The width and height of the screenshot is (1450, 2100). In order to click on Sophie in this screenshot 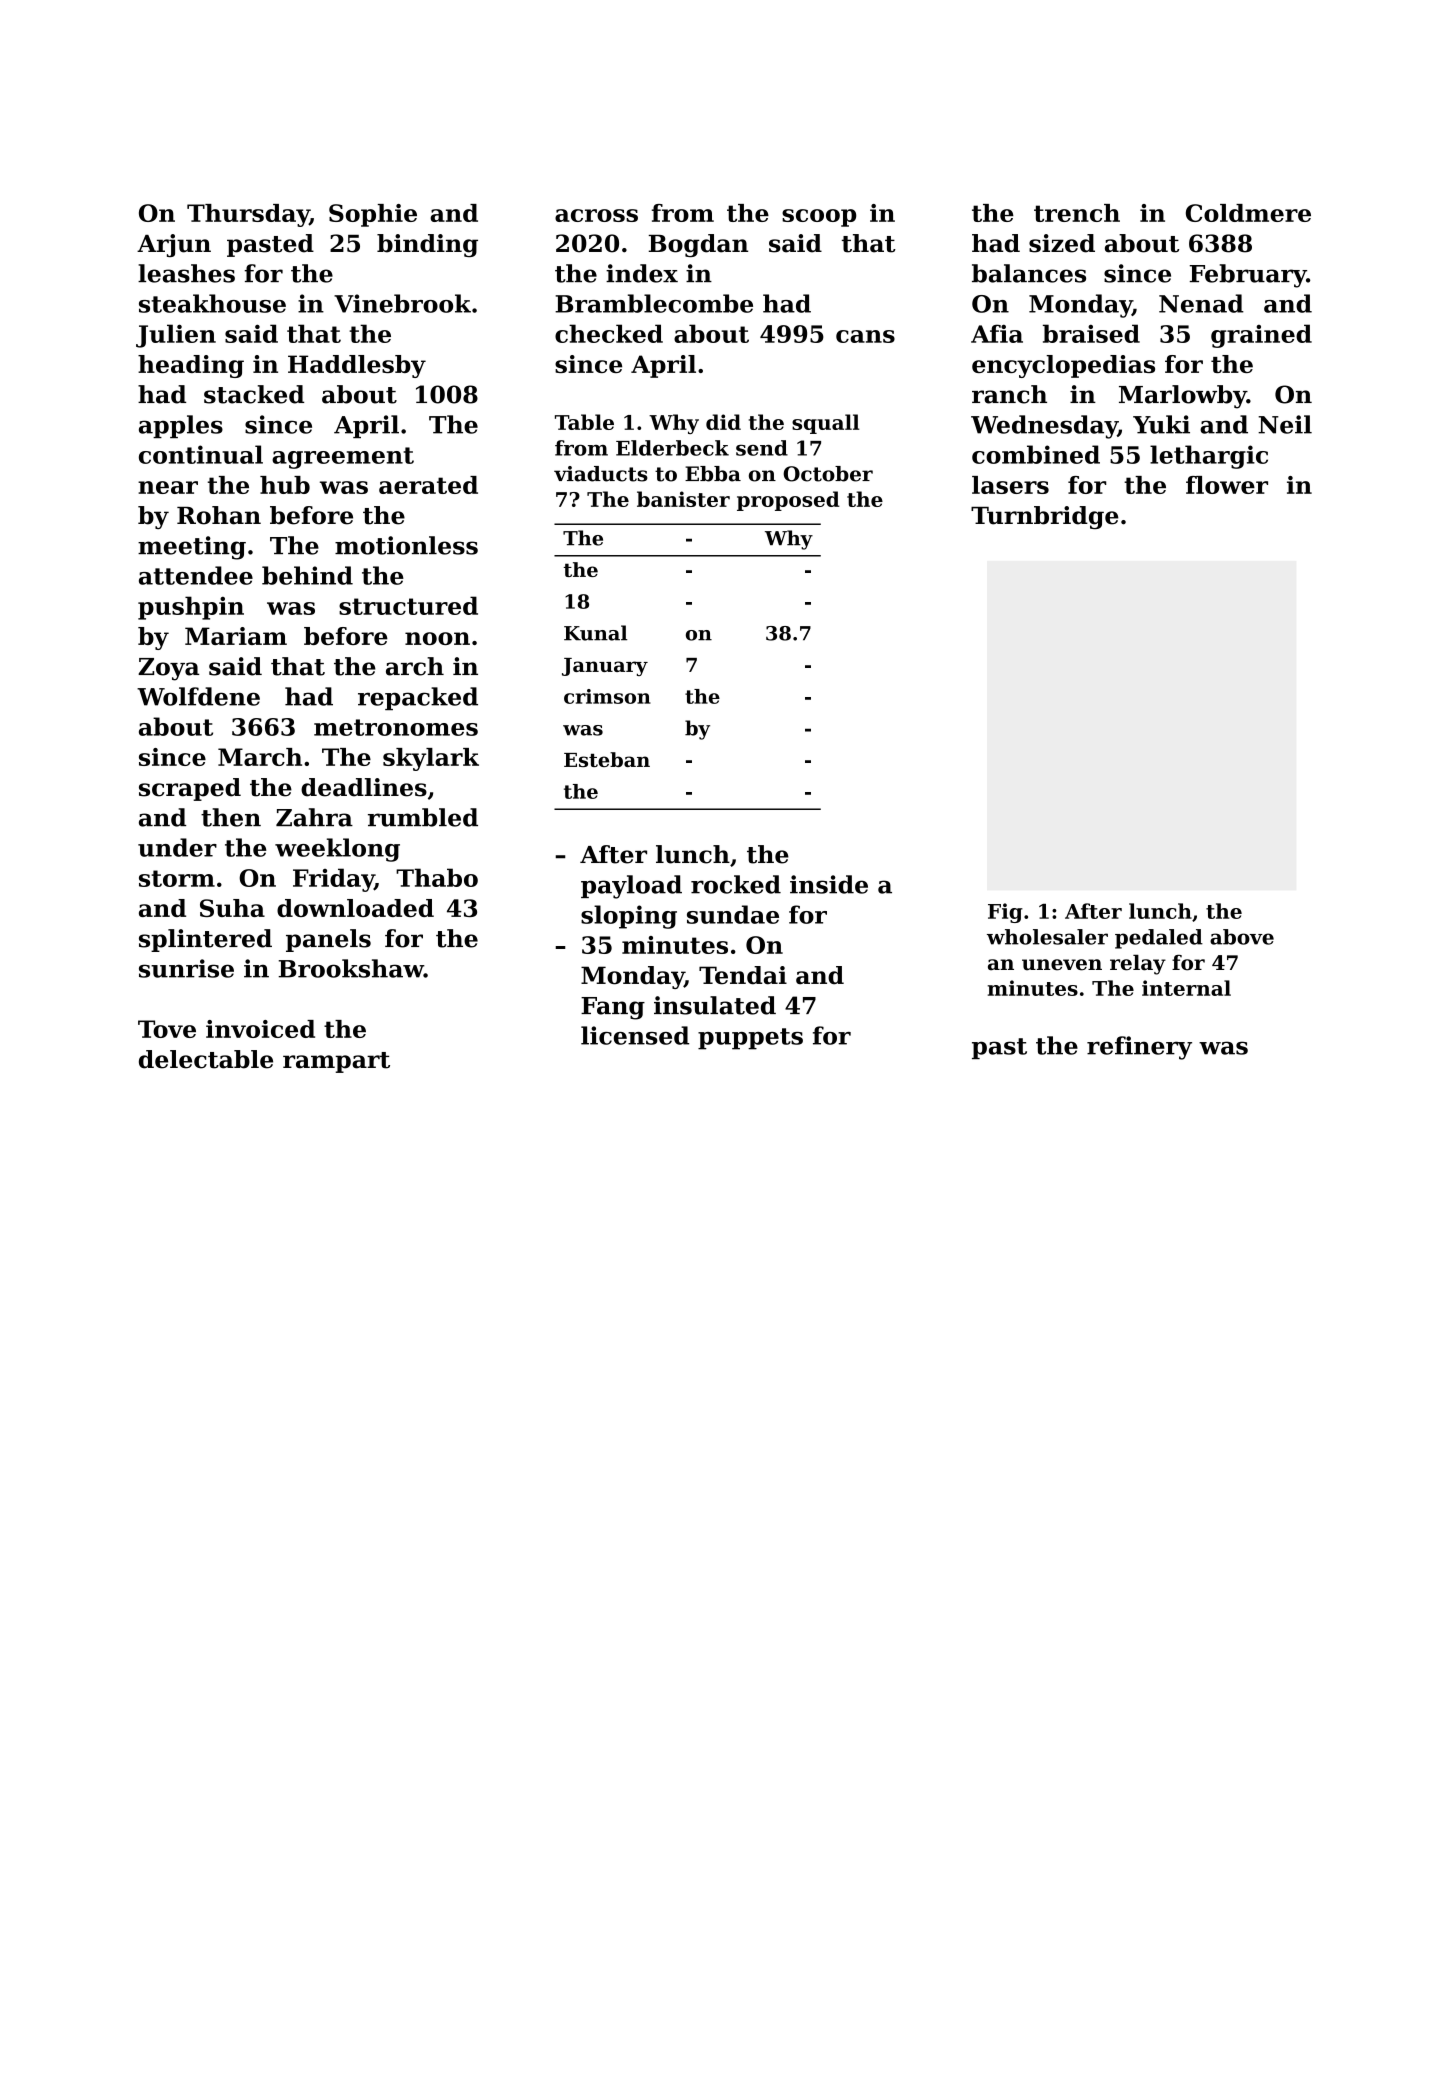, I will do `click(373, 215)`.
